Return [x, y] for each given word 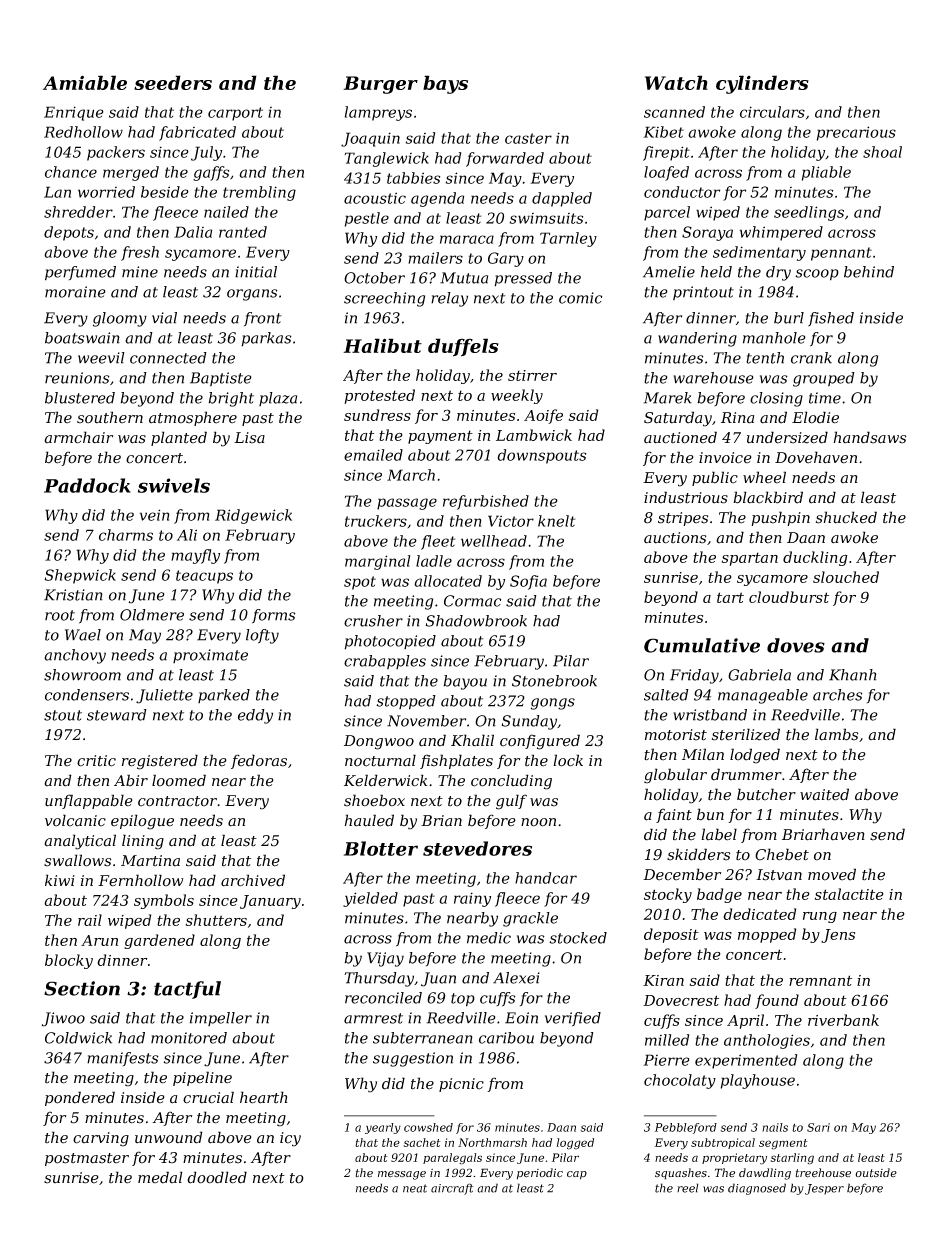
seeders [173, 82]
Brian [441, 821]
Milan [703, 754]
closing [776, 399]
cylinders [762, 84]
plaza [278, 399]
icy [290, 1139]
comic [580, 298]
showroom [82, 675]
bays [445, 84]
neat [415, 1188]
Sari [818, 1127]
